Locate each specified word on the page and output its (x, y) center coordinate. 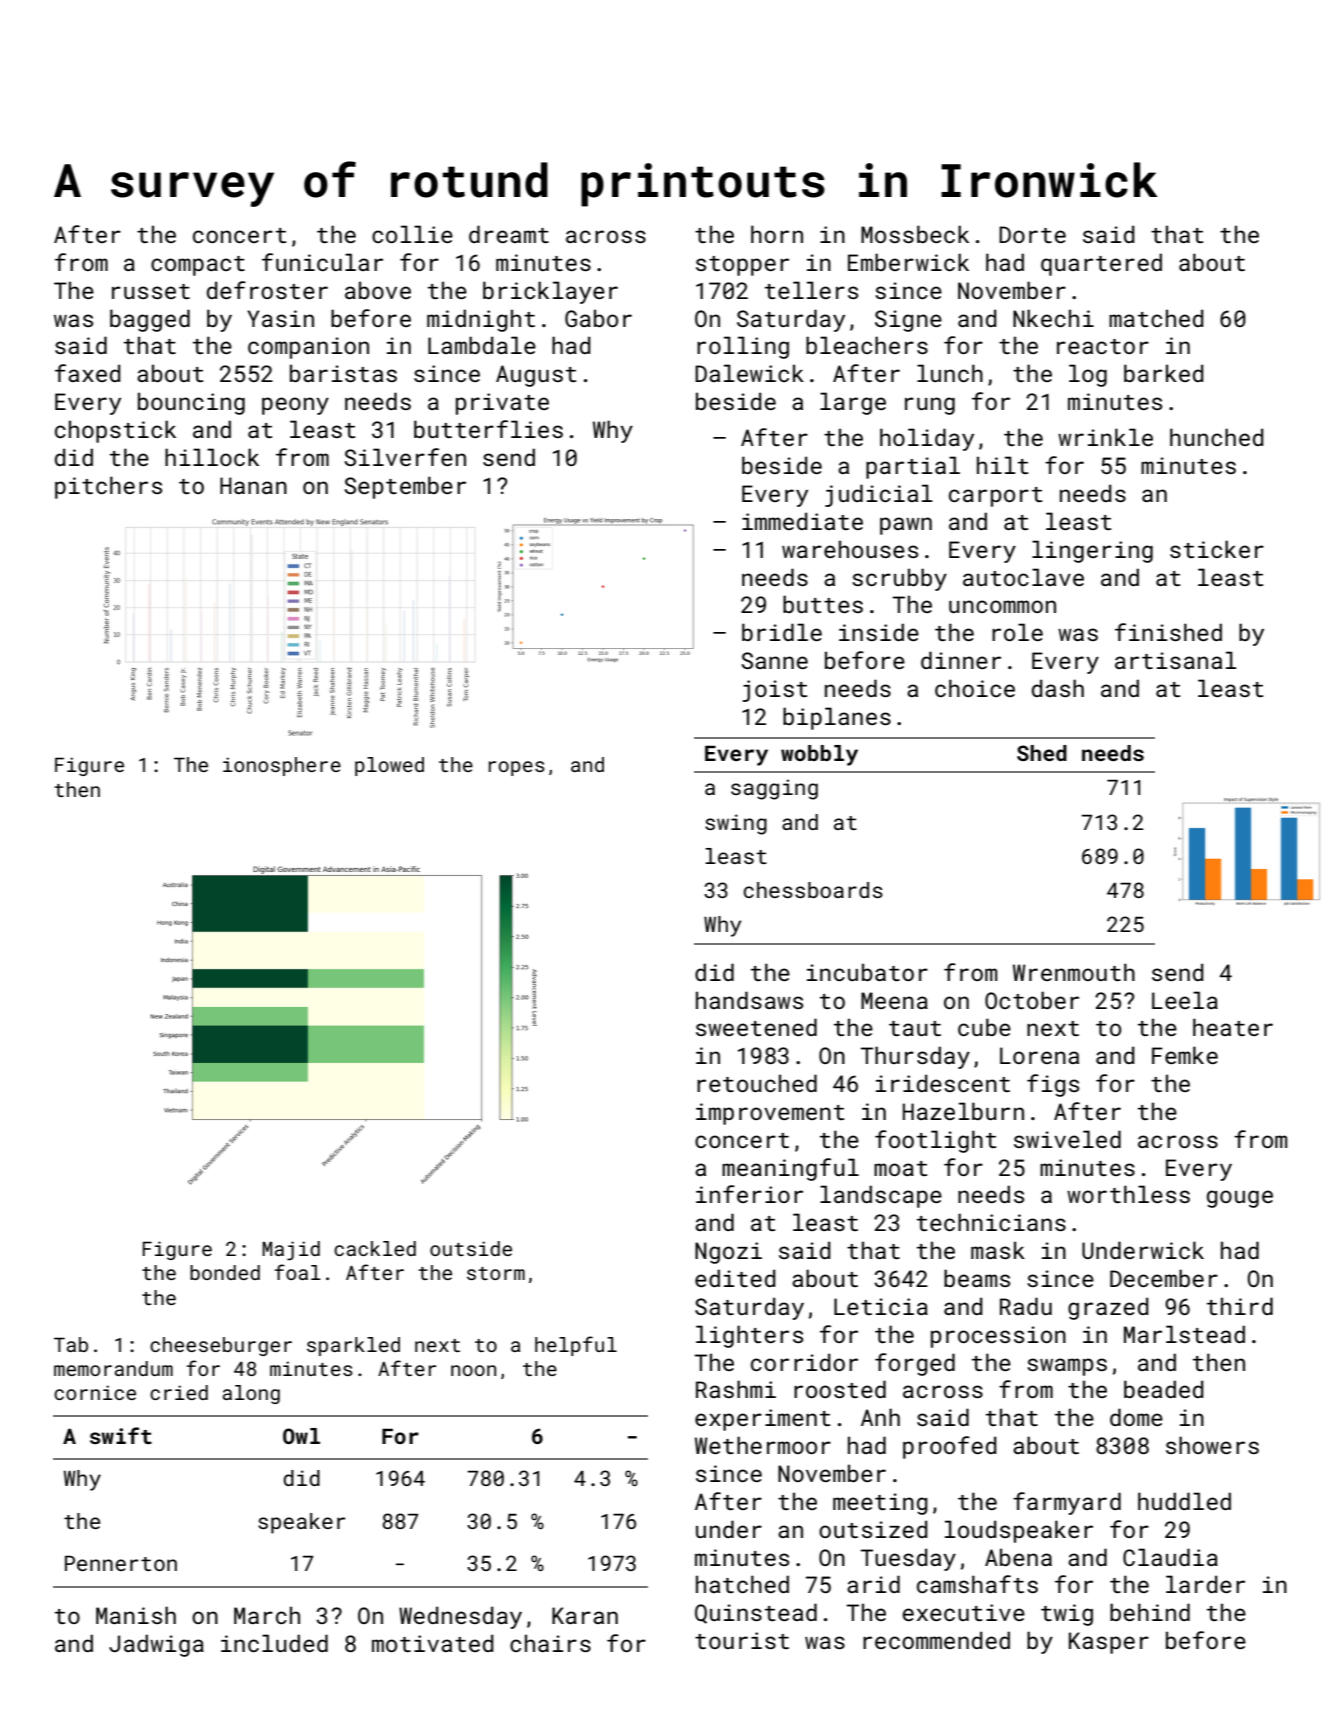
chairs (550, 1643)
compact (198, 266)
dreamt (509, 234)
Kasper (1109, 1643)
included (274, 1643)
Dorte (1032, 234)
